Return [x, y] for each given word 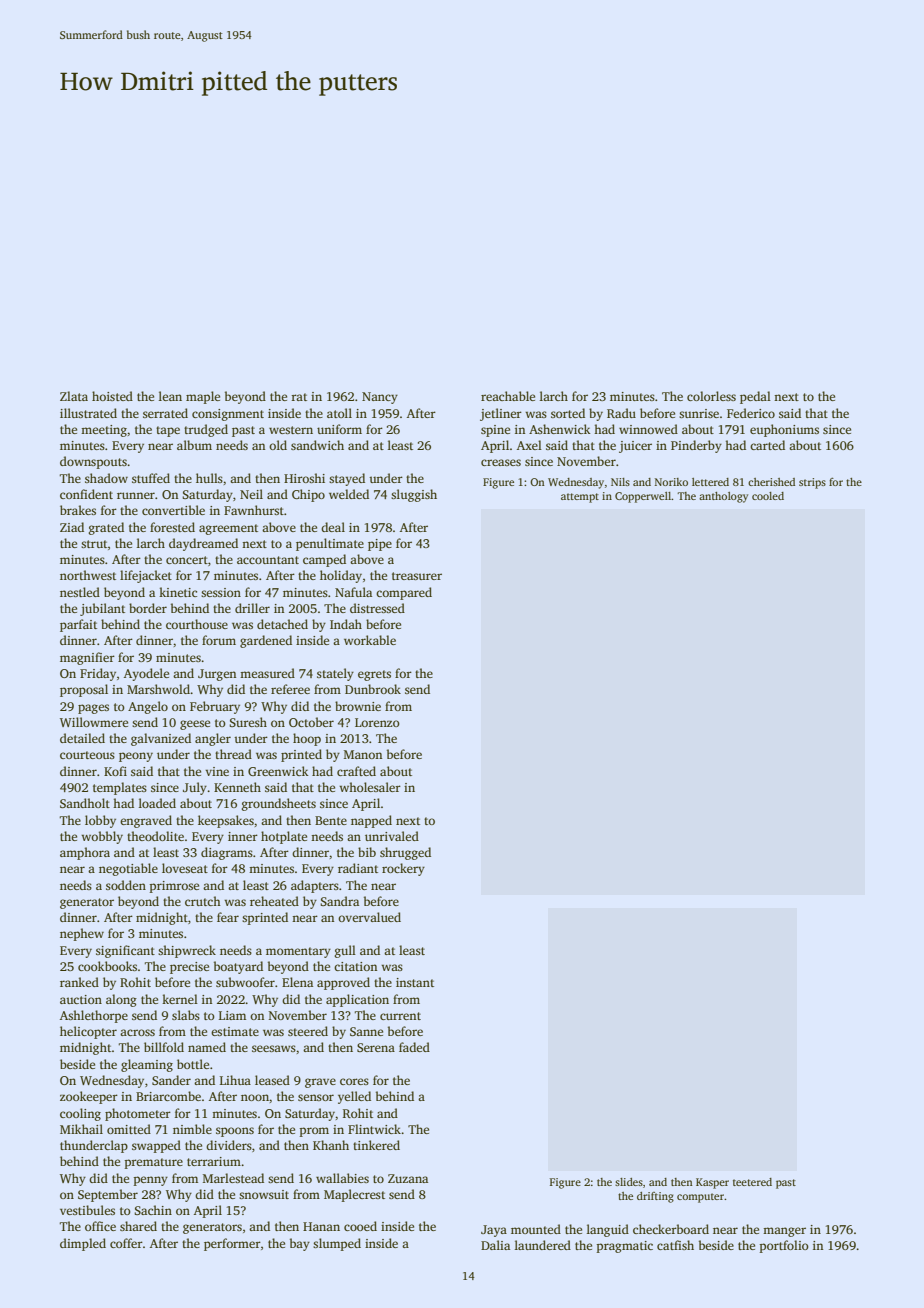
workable [370, 640]
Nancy [380, 398]
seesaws [274, 1048]
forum [219, 640]
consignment [228, 415]
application [357, 1000]
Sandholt [85, 803]
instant [415, 982]
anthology [723, 497]
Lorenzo [377, 722]
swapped [156, 1146]
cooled [768, 496]
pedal [755, 397]
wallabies [342, 1178]
